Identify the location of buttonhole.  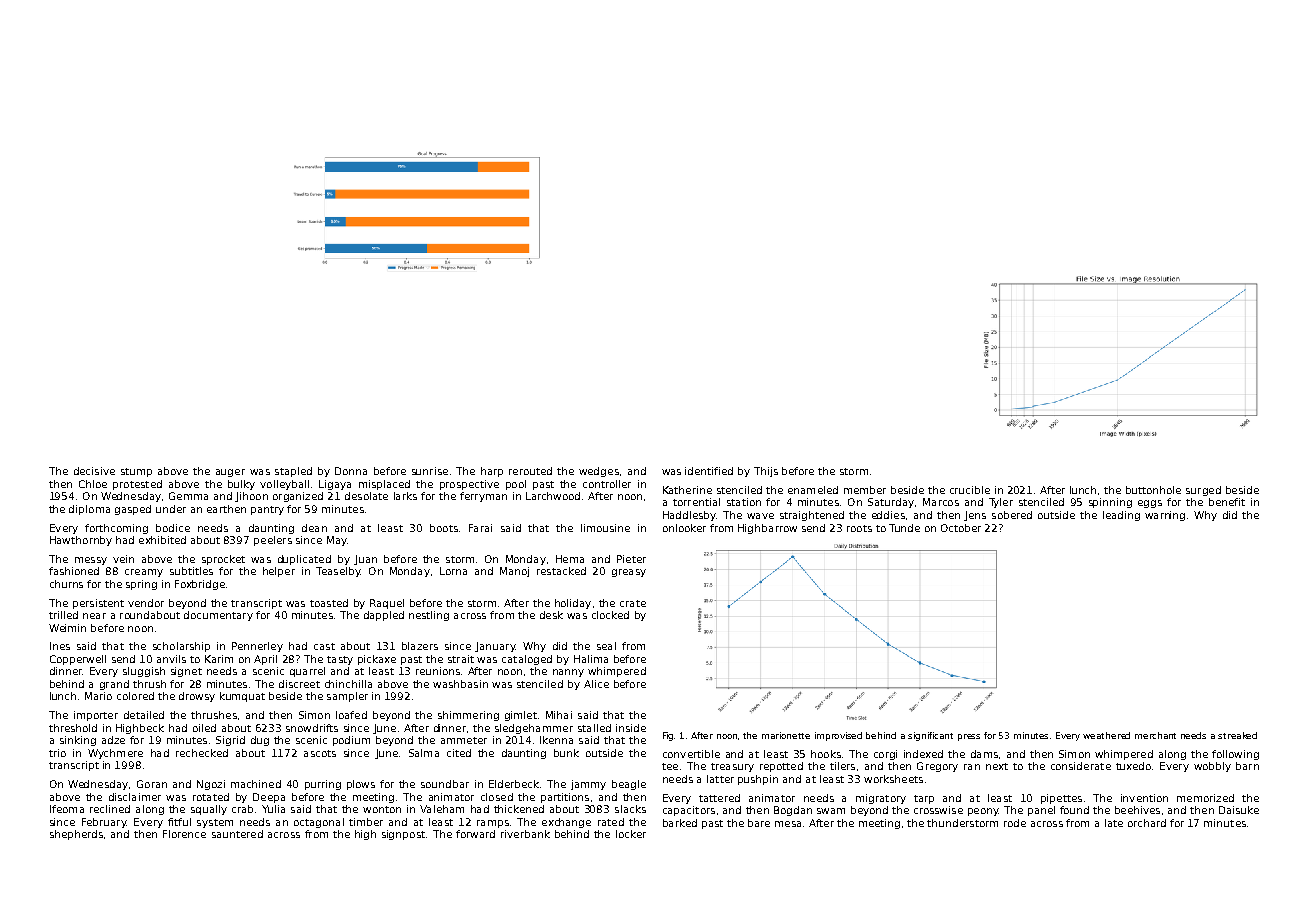
(1153, 490).
